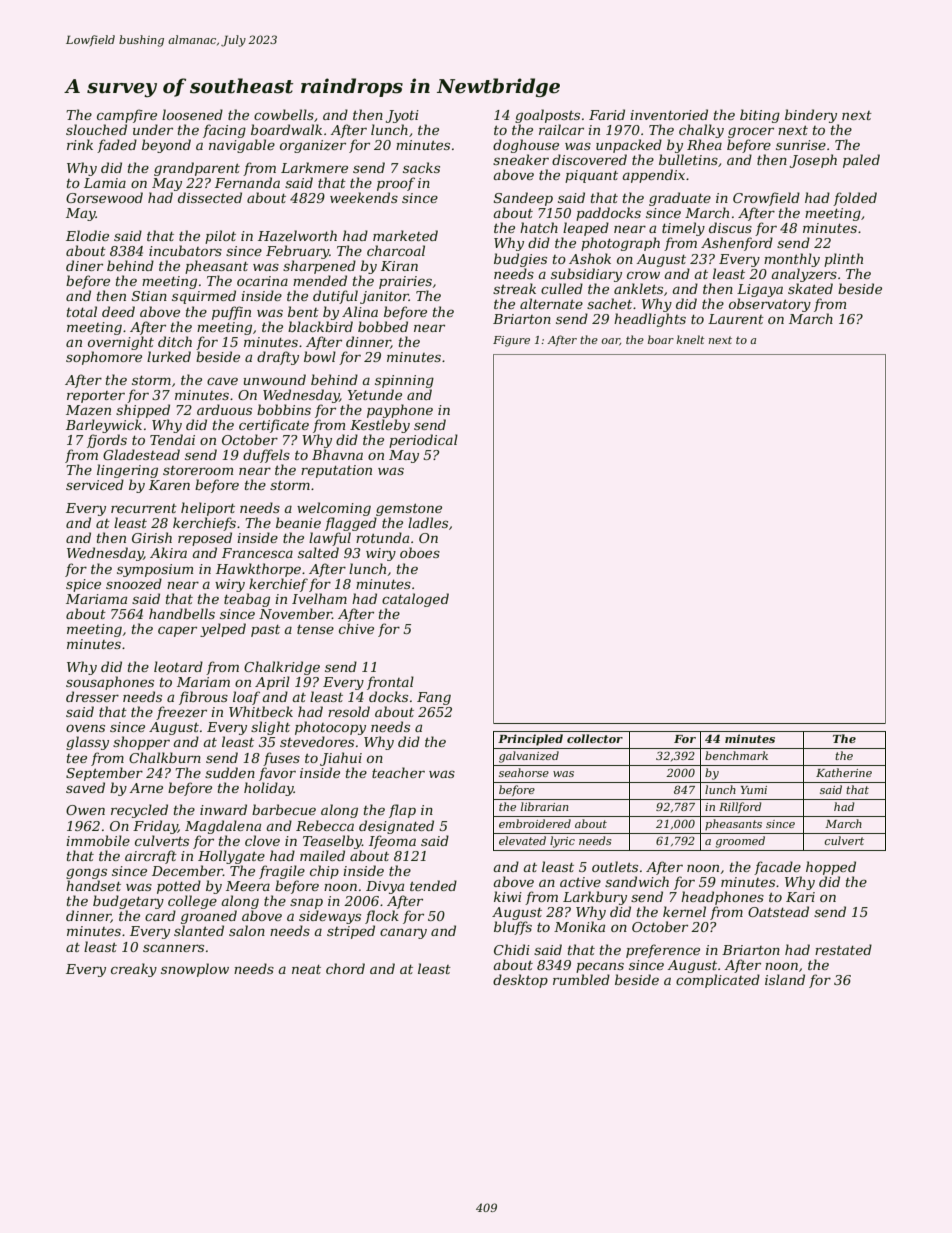 The width and height of the page is (952, 1233). What do you see at coordinates (691, 339) in the page?
I see `knelt` at bounding box center [691, 339].
